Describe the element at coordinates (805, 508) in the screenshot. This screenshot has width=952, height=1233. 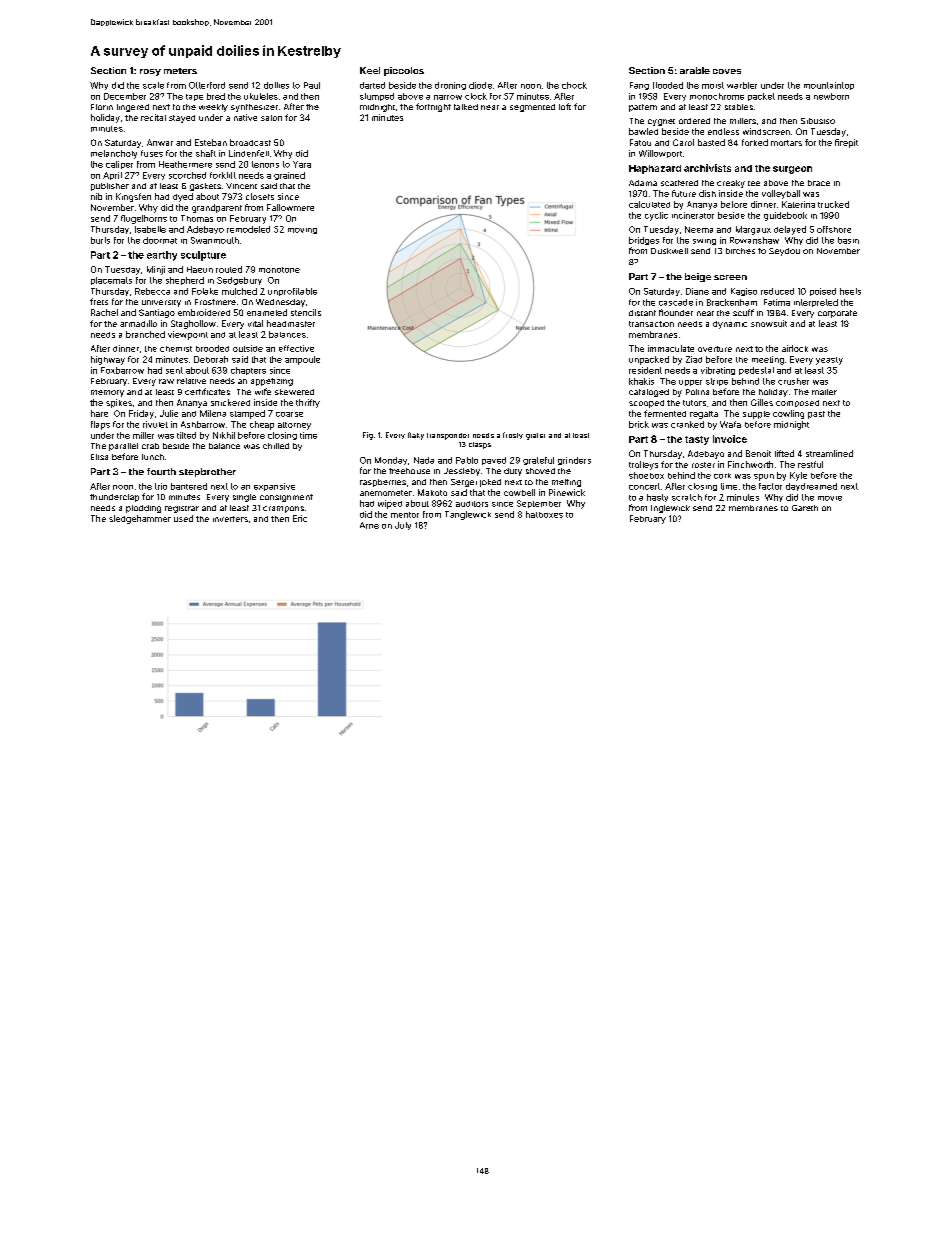
I see `Gareth` at that location.
